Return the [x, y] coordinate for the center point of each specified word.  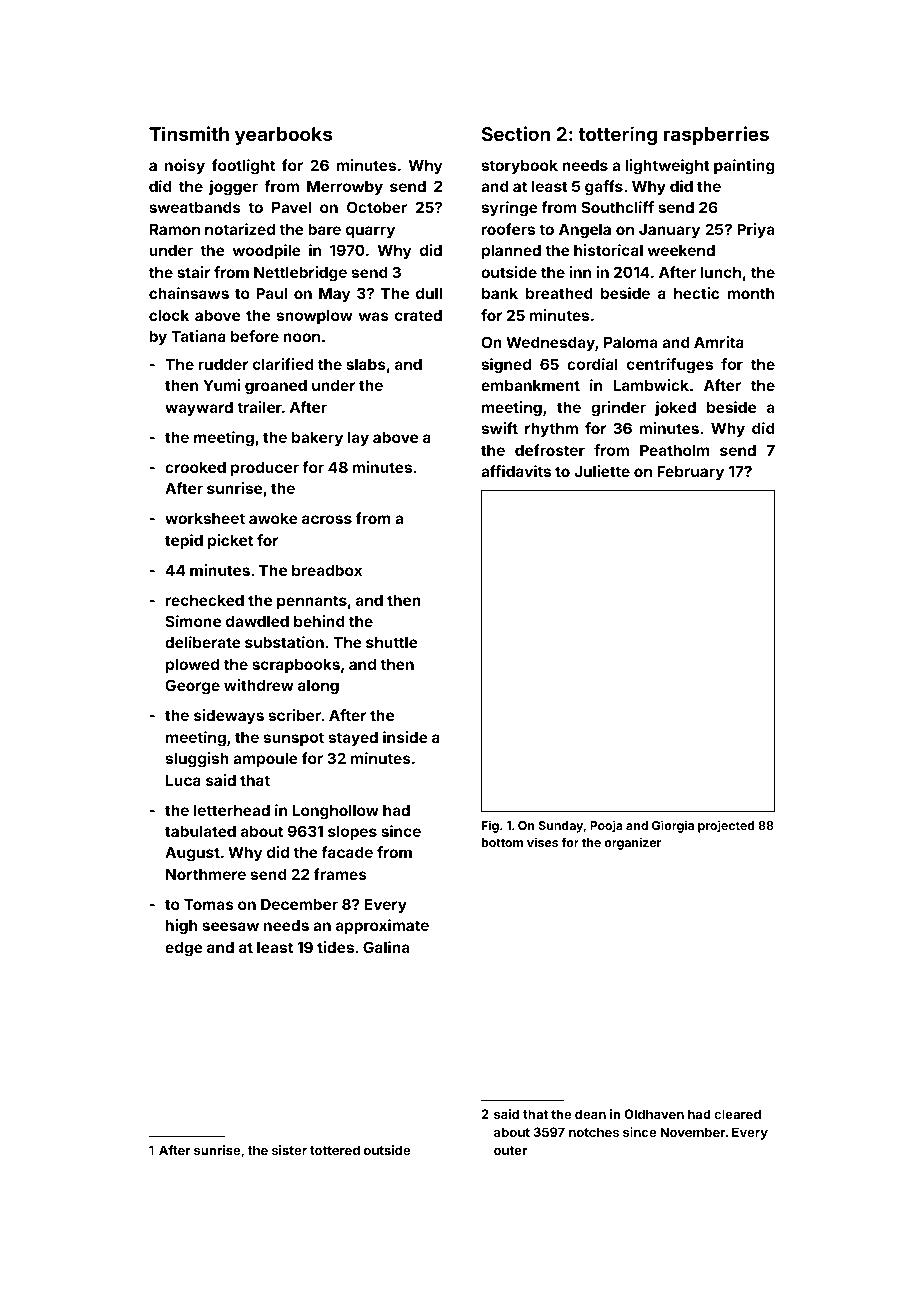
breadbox [327, 570]
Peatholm [674, 450]
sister [289, 1150]
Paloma [630, 342]
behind [319, 621]
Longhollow [336, 812]
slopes [352, 833]
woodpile [267, 251]
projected [726, 826]
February [690, 473]
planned [511, 252]
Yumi [222, 385]
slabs [366, 364]
